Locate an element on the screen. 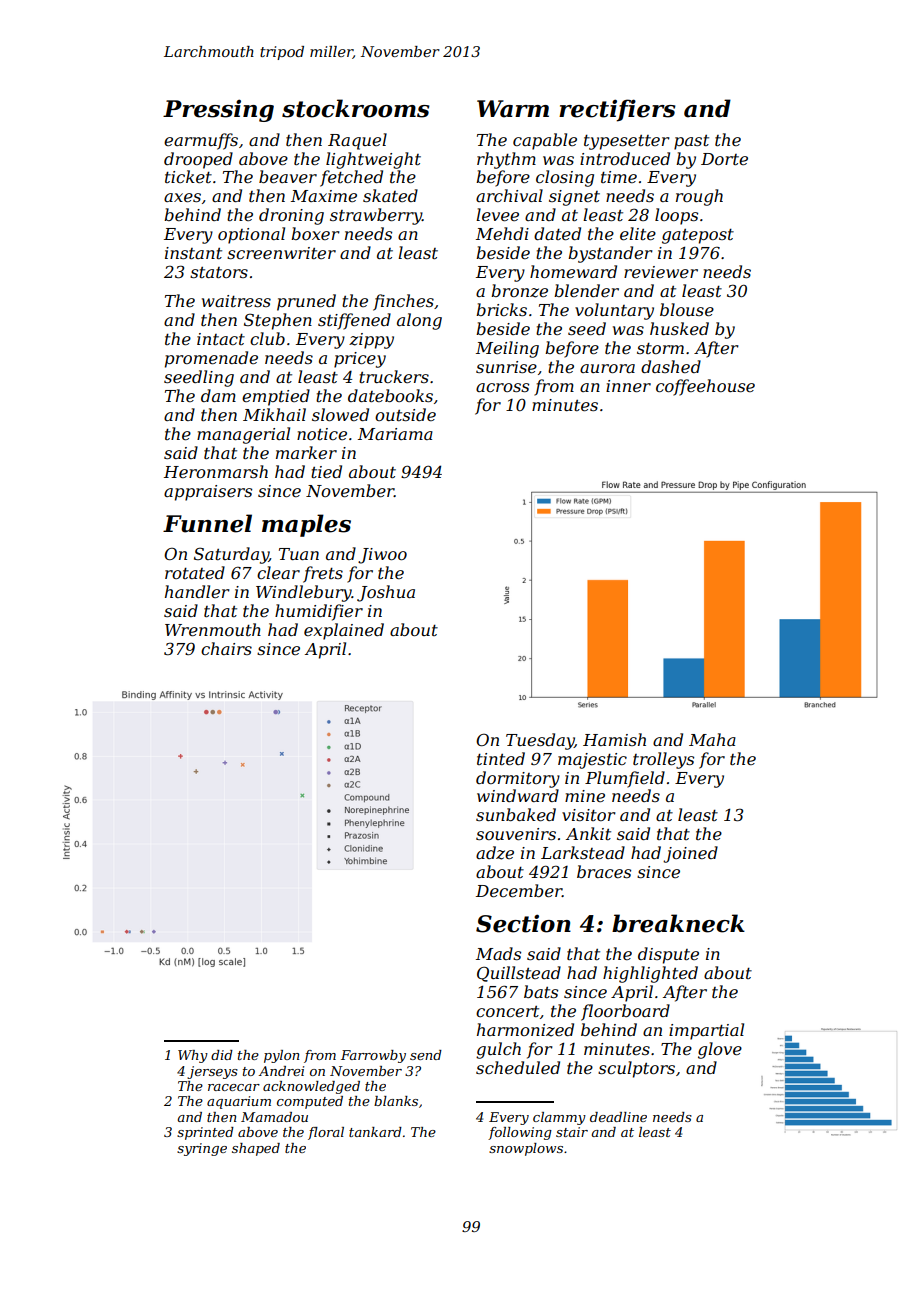  coffeehouse is located at coordinates (705, 387).
